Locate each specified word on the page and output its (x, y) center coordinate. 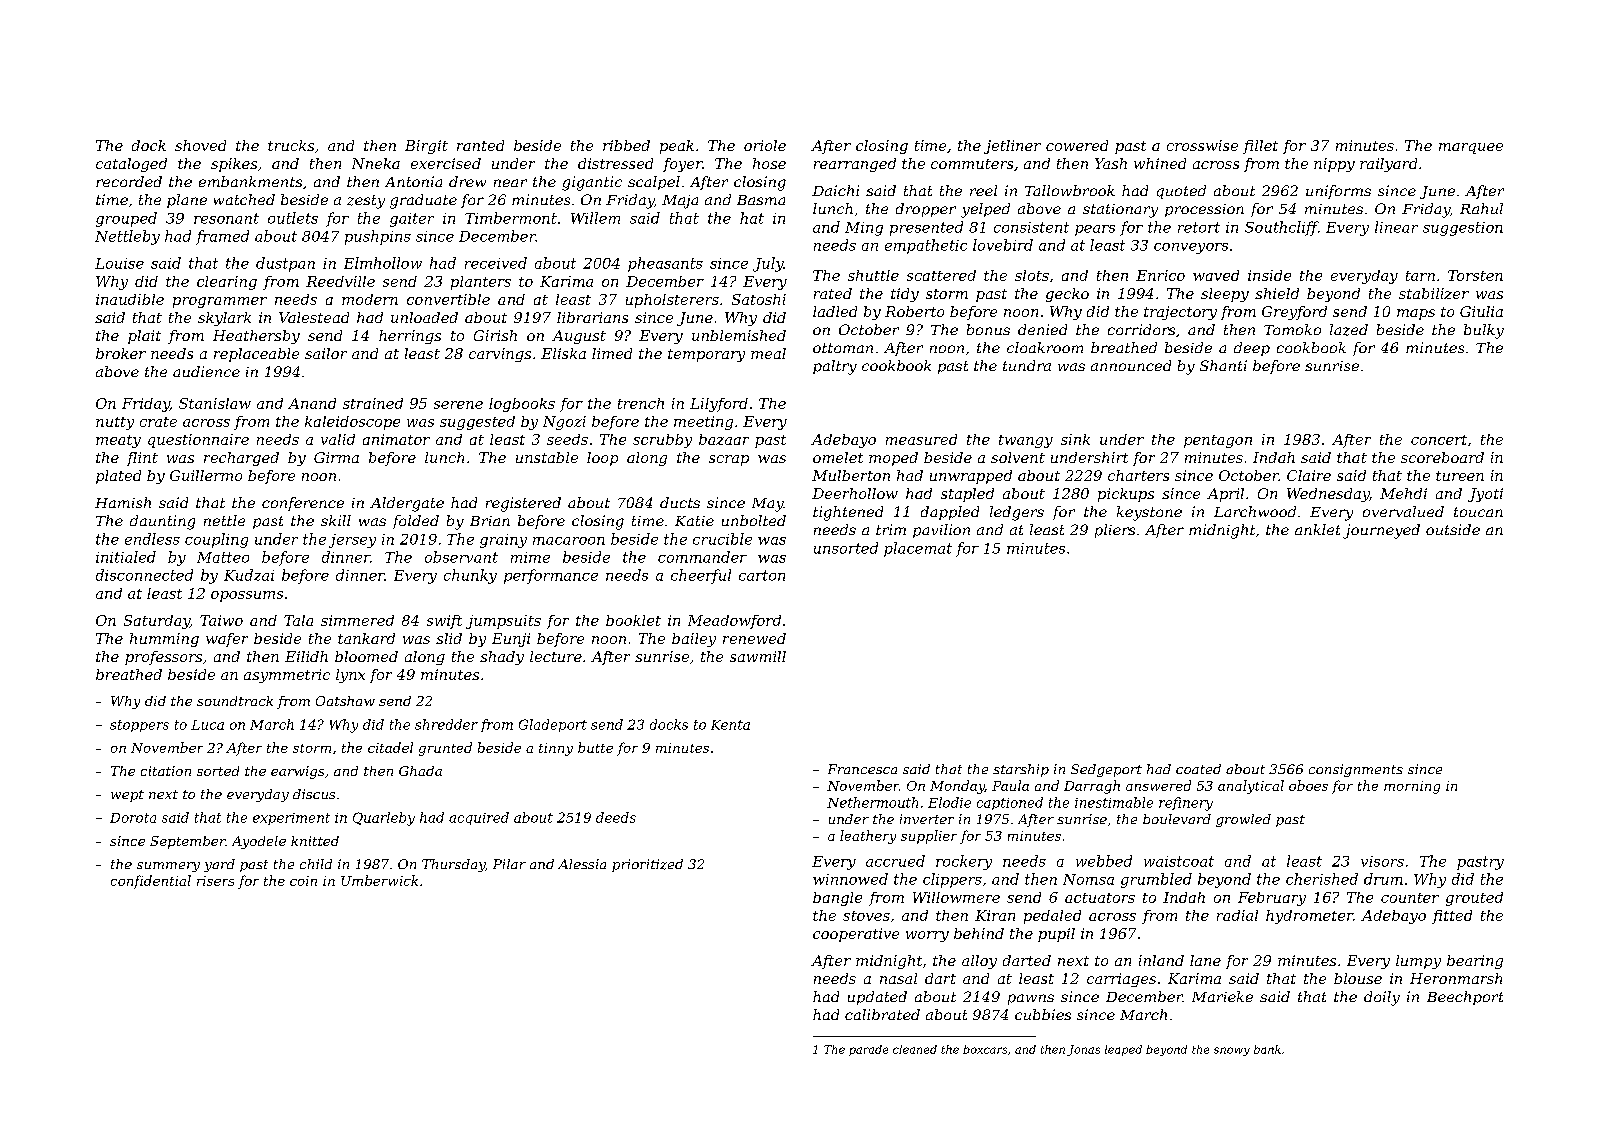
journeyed (1381, 531)
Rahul (1481, 208)
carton (762, 575)
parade (868, 1050)
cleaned (915, 1049)
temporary (706, 355)
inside (1269, 275)
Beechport (1465, 998)
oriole (765, 145)
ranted (480, 145)
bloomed (366, 656)
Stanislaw (215, 403)
